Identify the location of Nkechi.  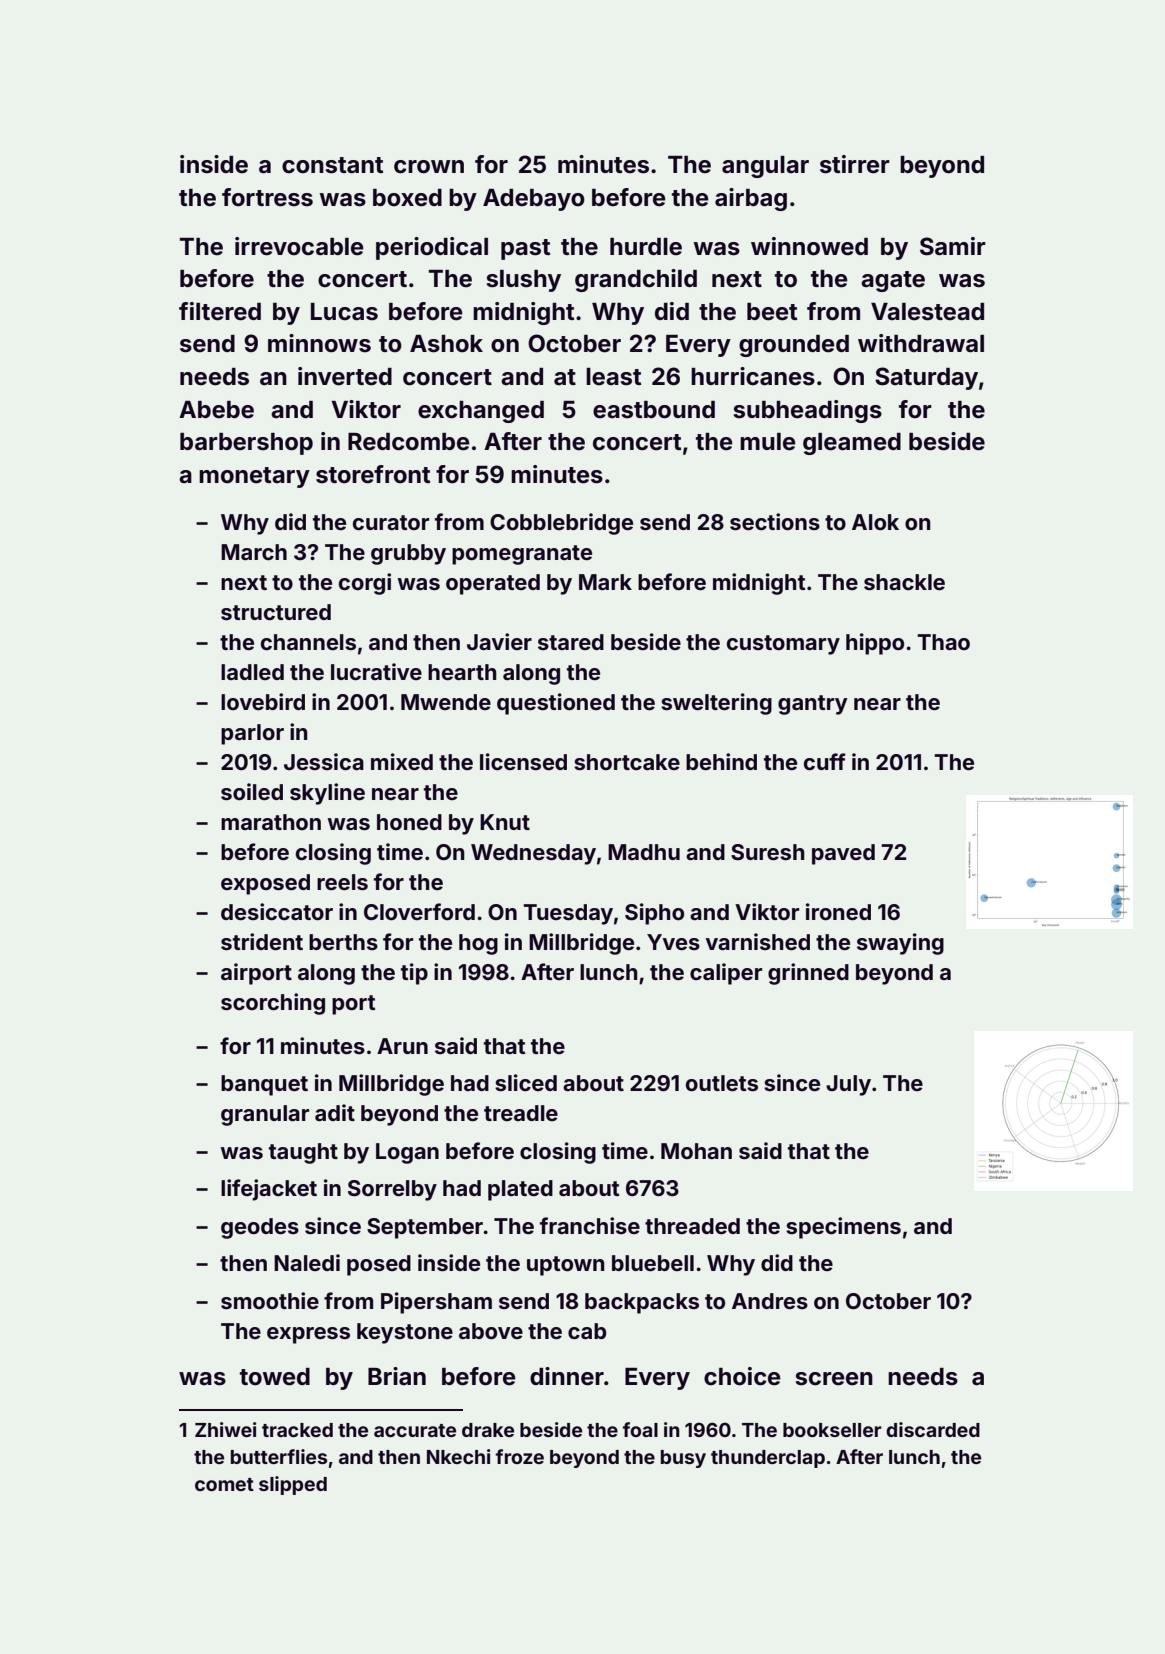
(459, 1456).
